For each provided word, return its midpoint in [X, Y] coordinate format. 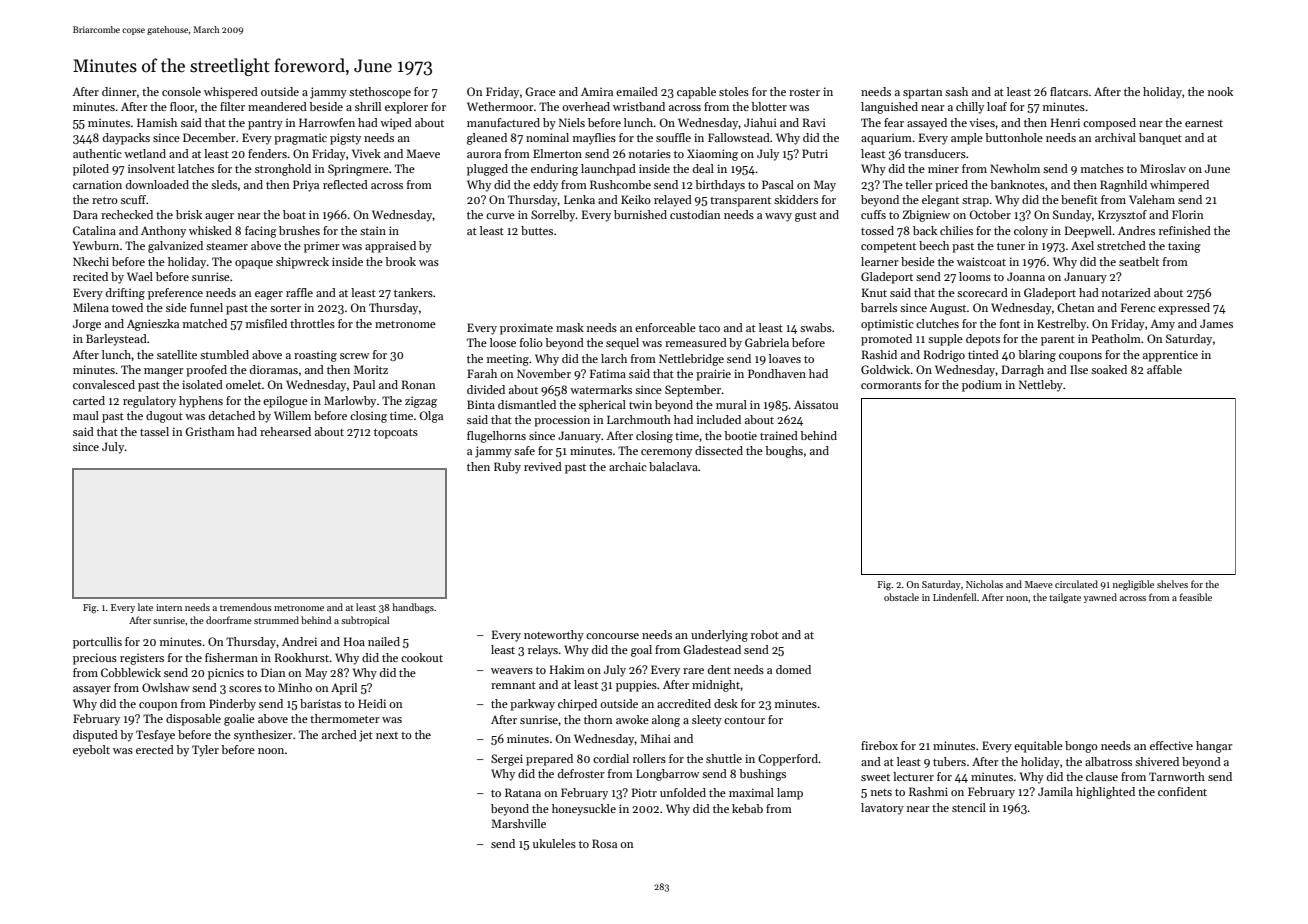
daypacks [126, 139]
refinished [1185, 230]
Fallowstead [739, 137]
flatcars [1069, 91]
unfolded [683, 792]
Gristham [210, 431]
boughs [784, 452]
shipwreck [302, 263]
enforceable [665, 327]
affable [1164, 369]
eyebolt [91, 751]
